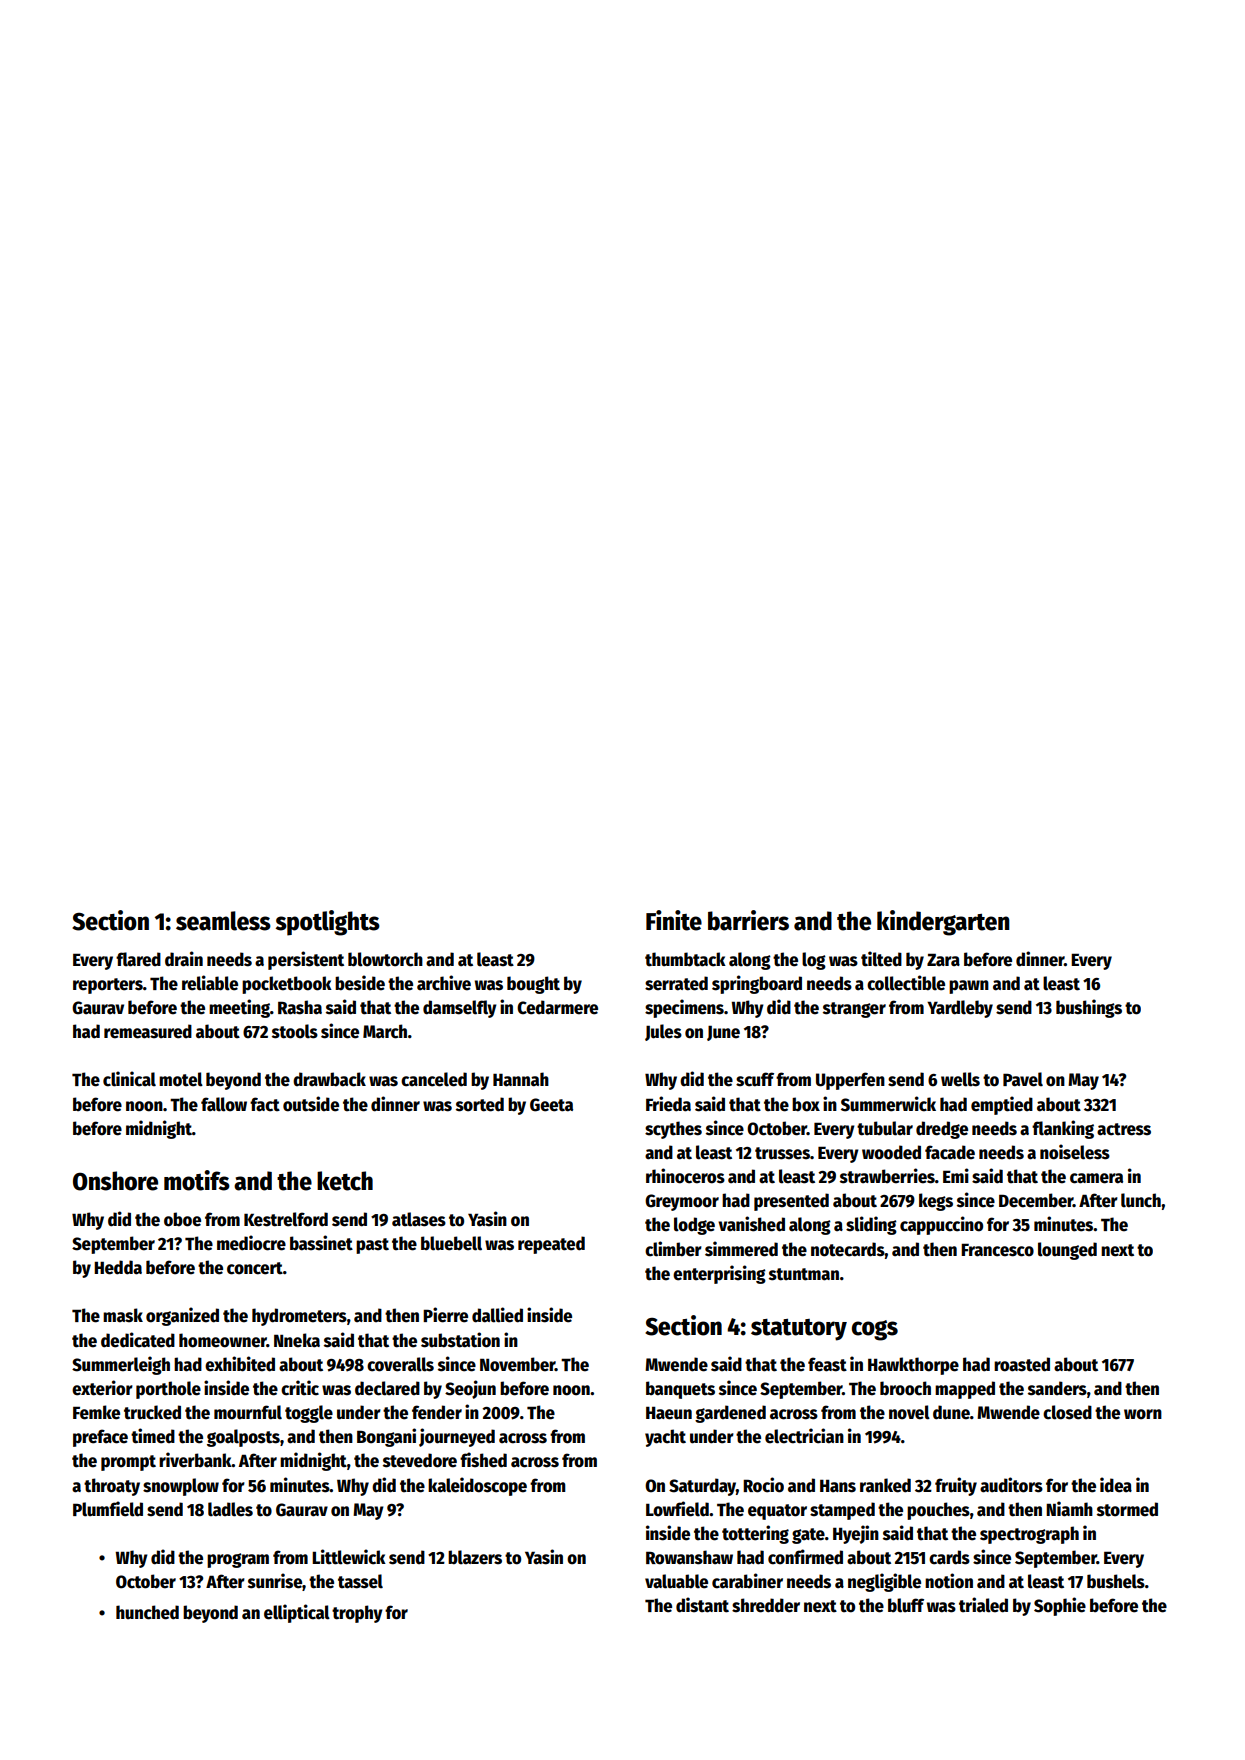 Image resolution: width=1245 pixels, height=1760 pixels. I want to click on Plumfield, so click(108, 1509).
